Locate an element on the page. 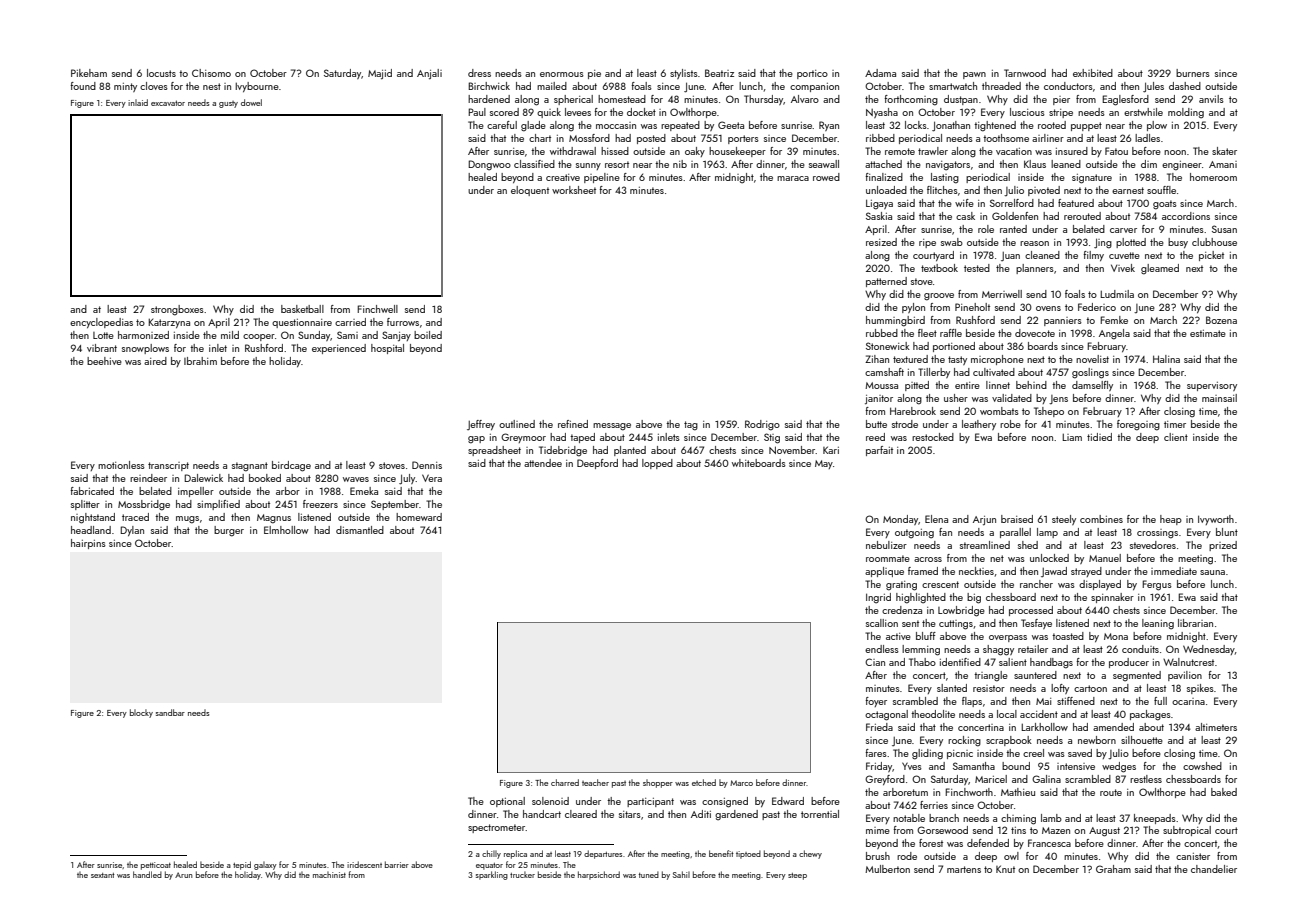  planted is located at coordinates (630, 451).
